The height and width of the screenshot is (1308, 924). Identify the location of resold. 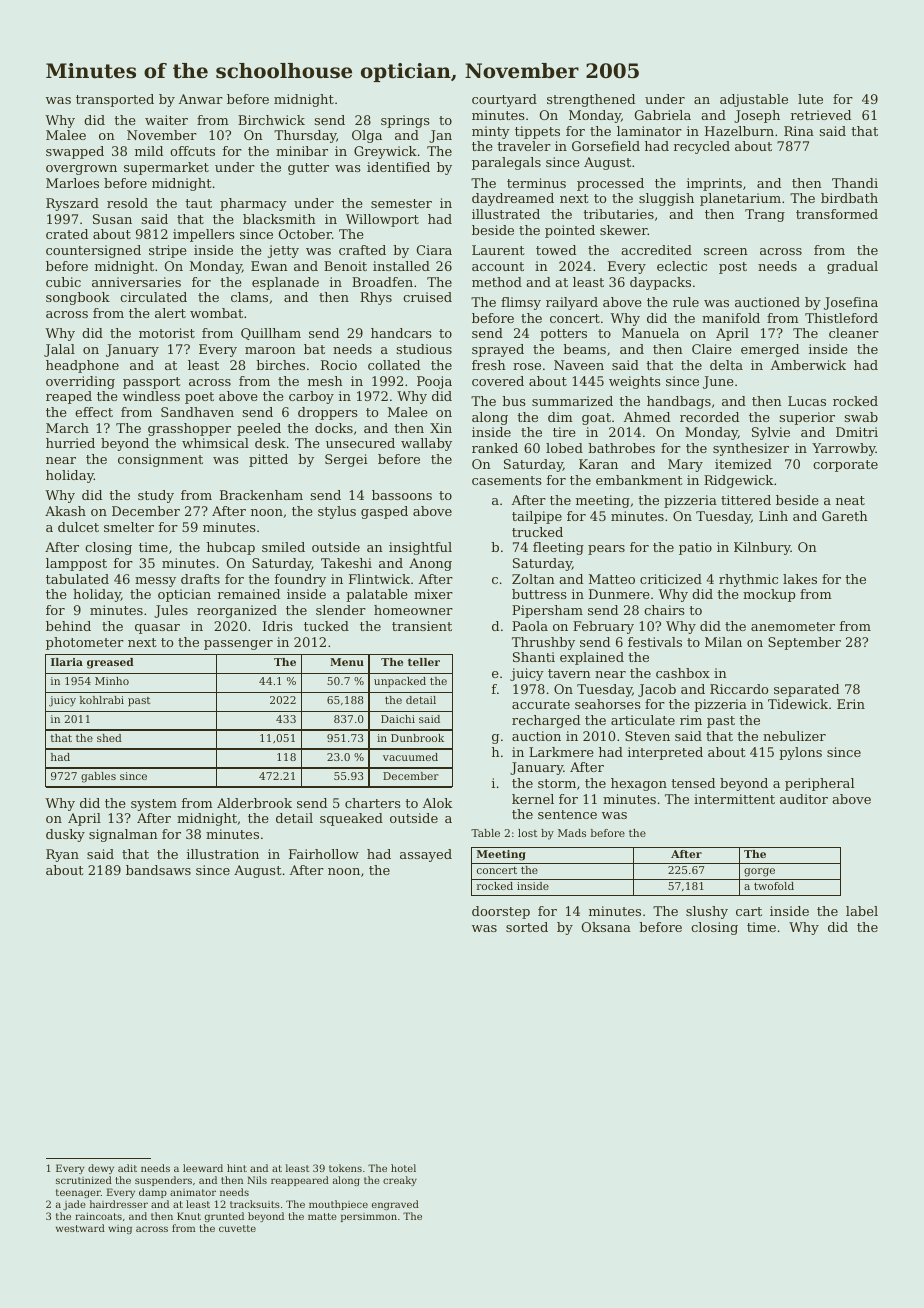
(127, 203).
